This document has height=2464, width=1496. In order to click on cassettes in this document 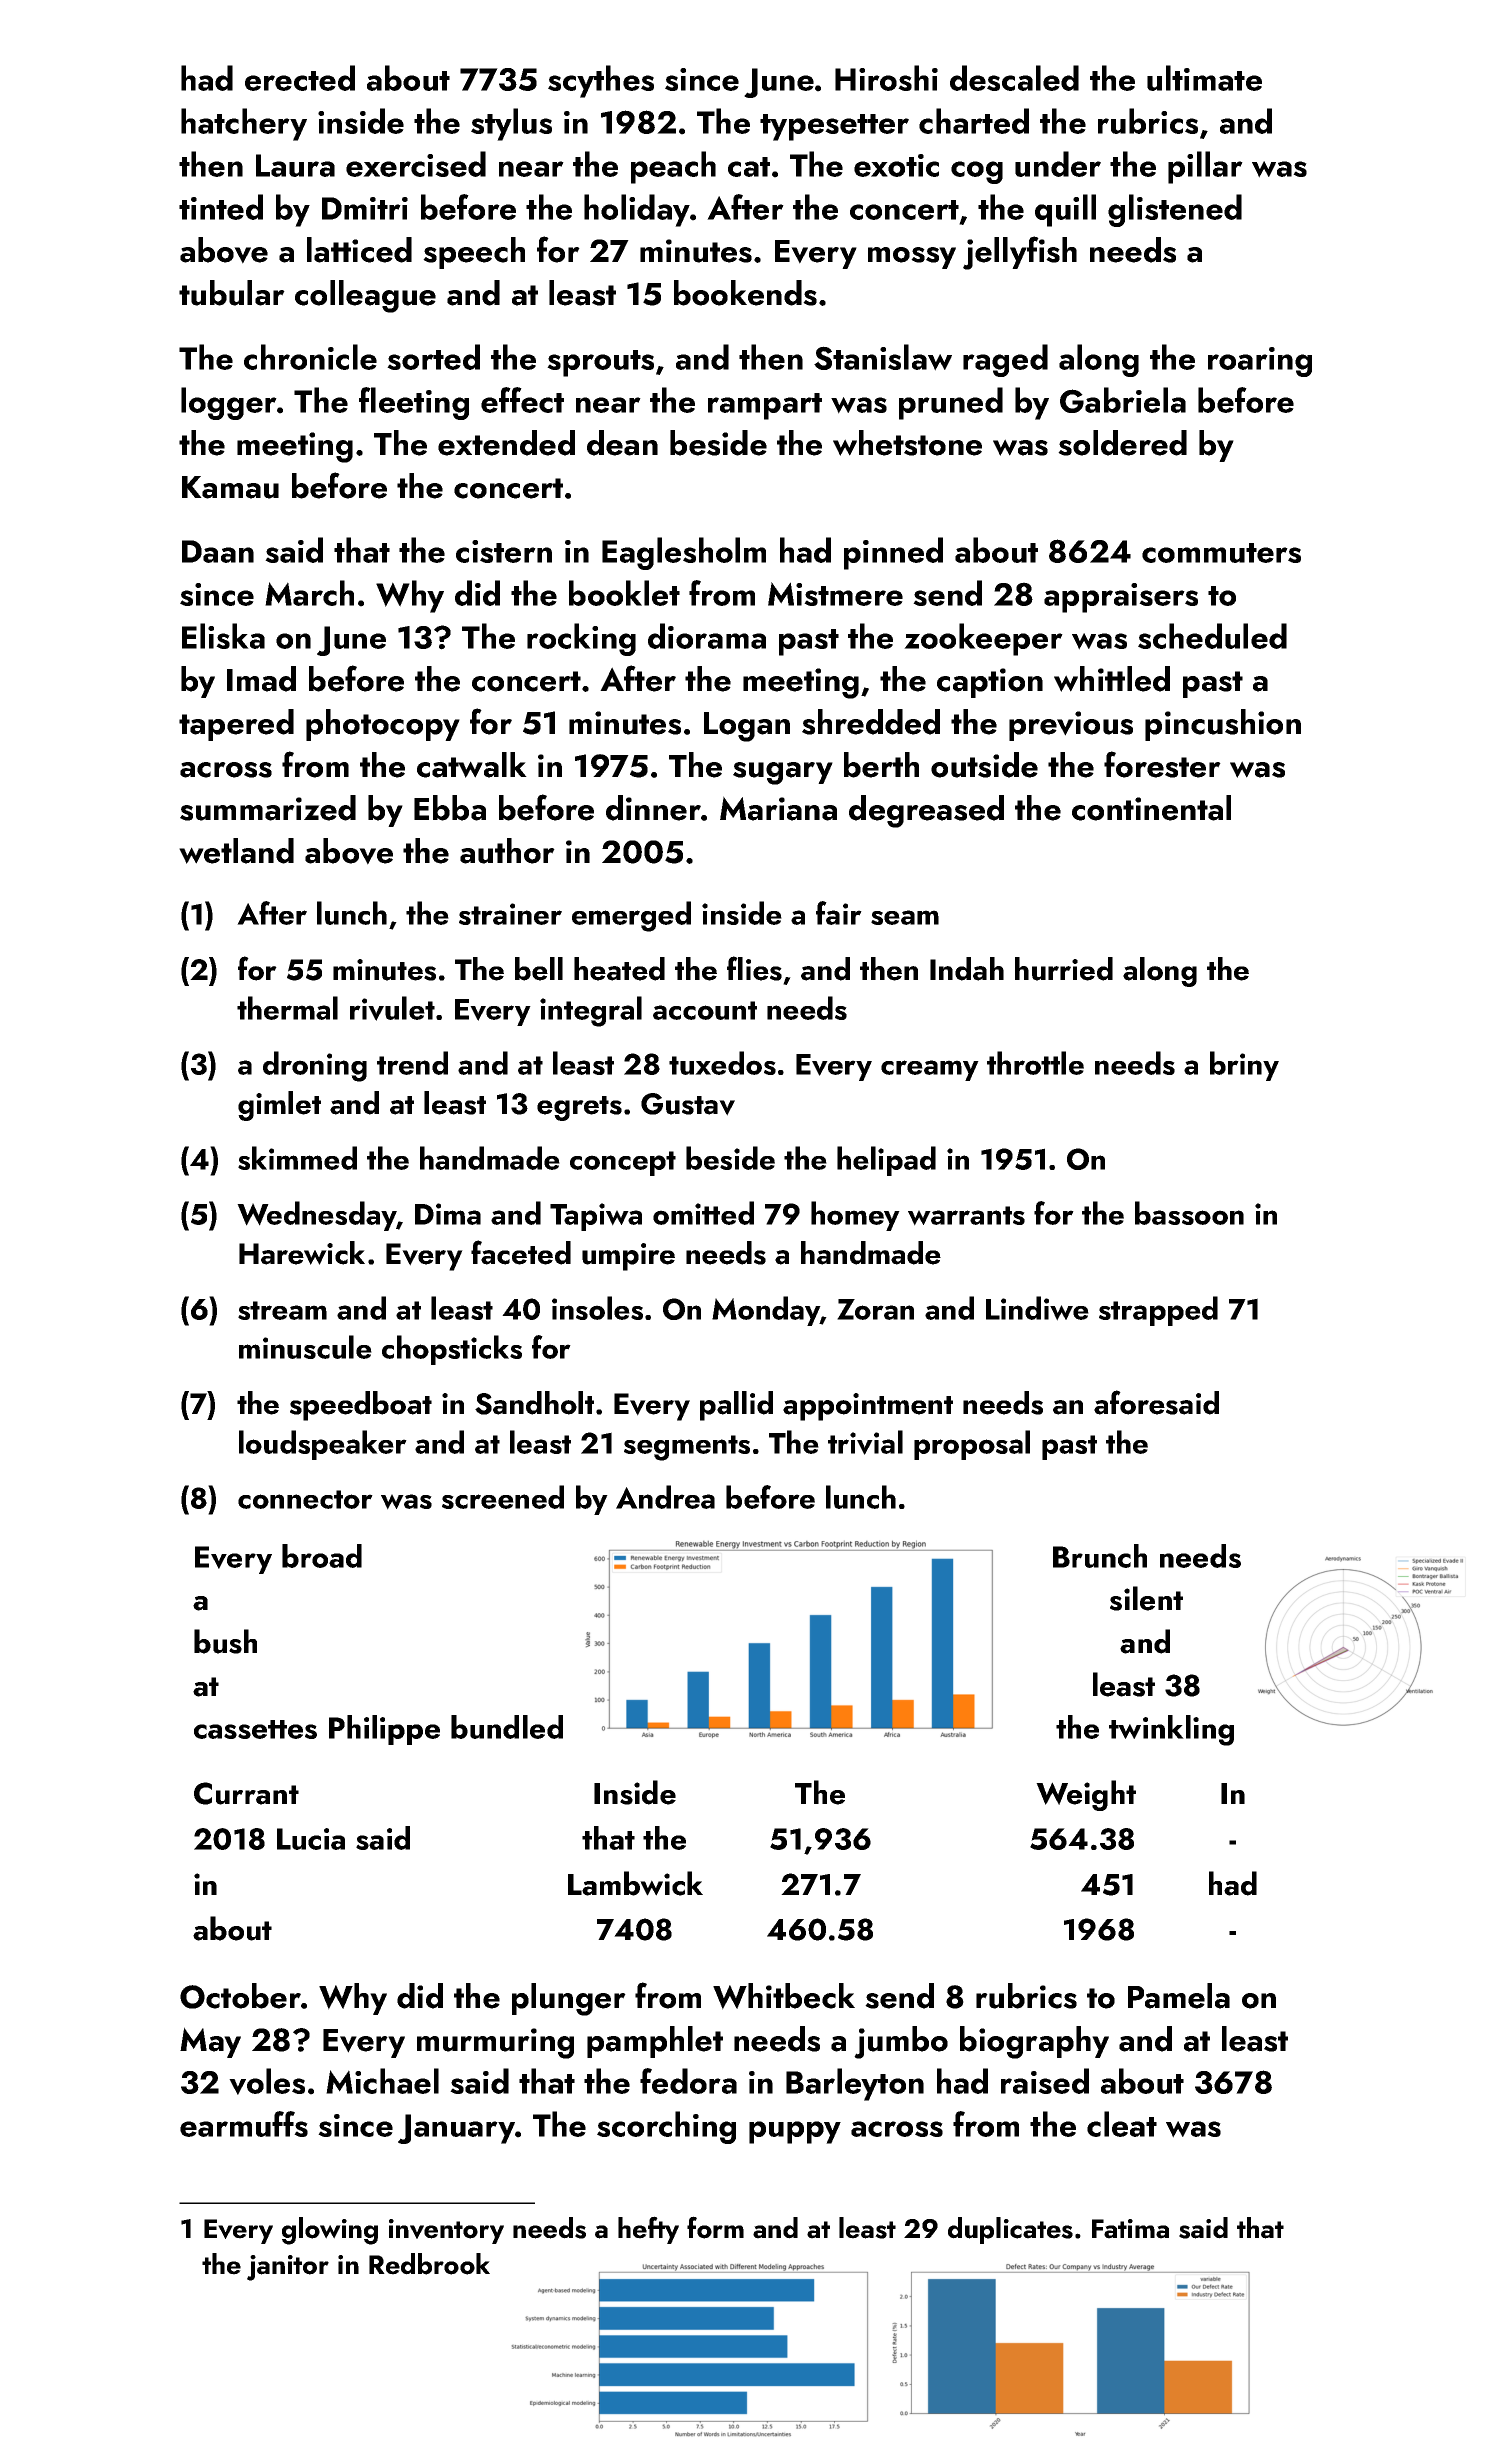, I will do `click(255, 1729)`.
